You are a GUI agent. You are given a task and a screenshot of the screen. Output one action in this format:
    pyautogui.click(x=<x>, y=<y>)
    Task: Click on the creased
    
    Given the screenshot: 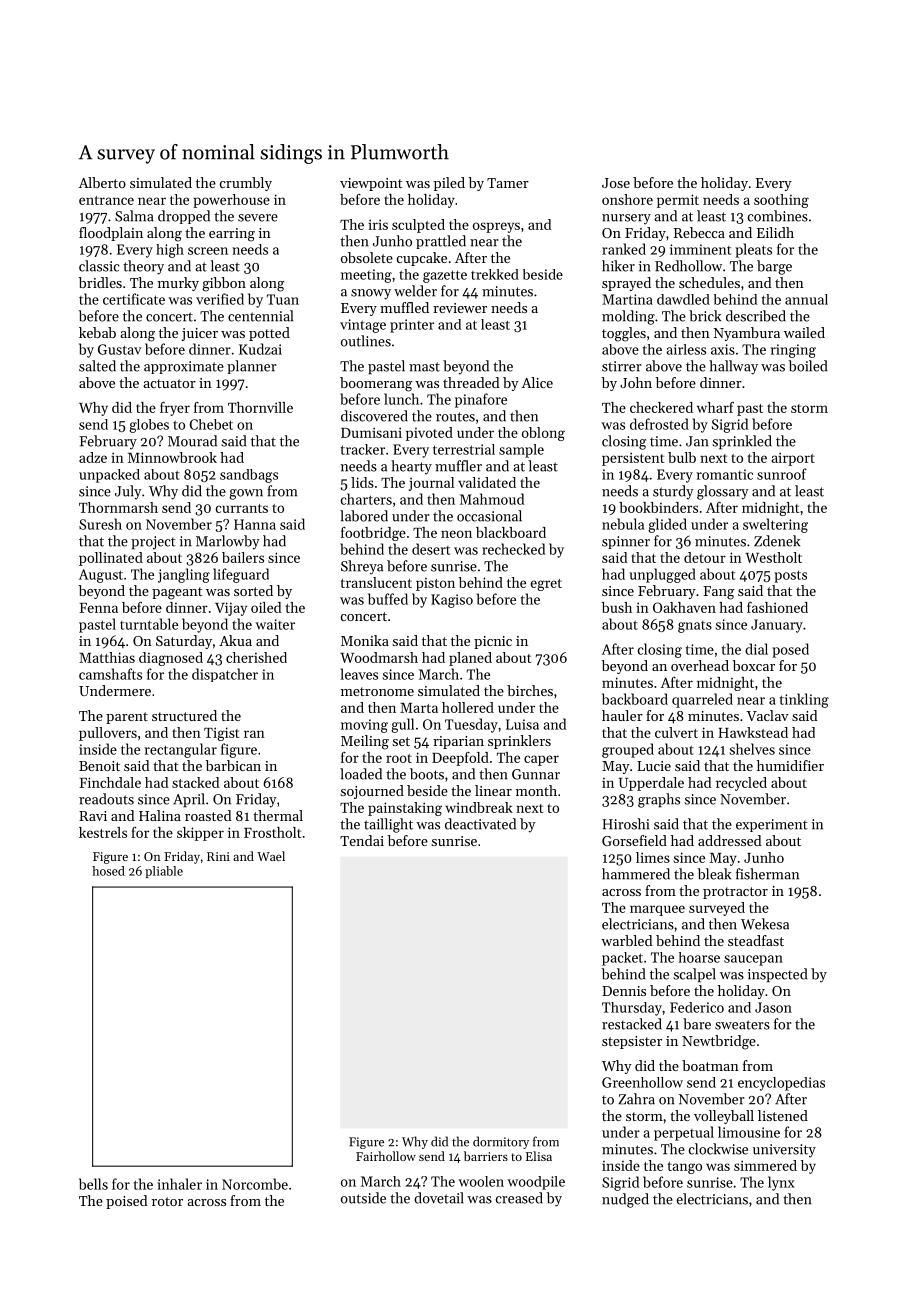 What is the action you would take?
    pyautogui.click(x=519, y=1198)
